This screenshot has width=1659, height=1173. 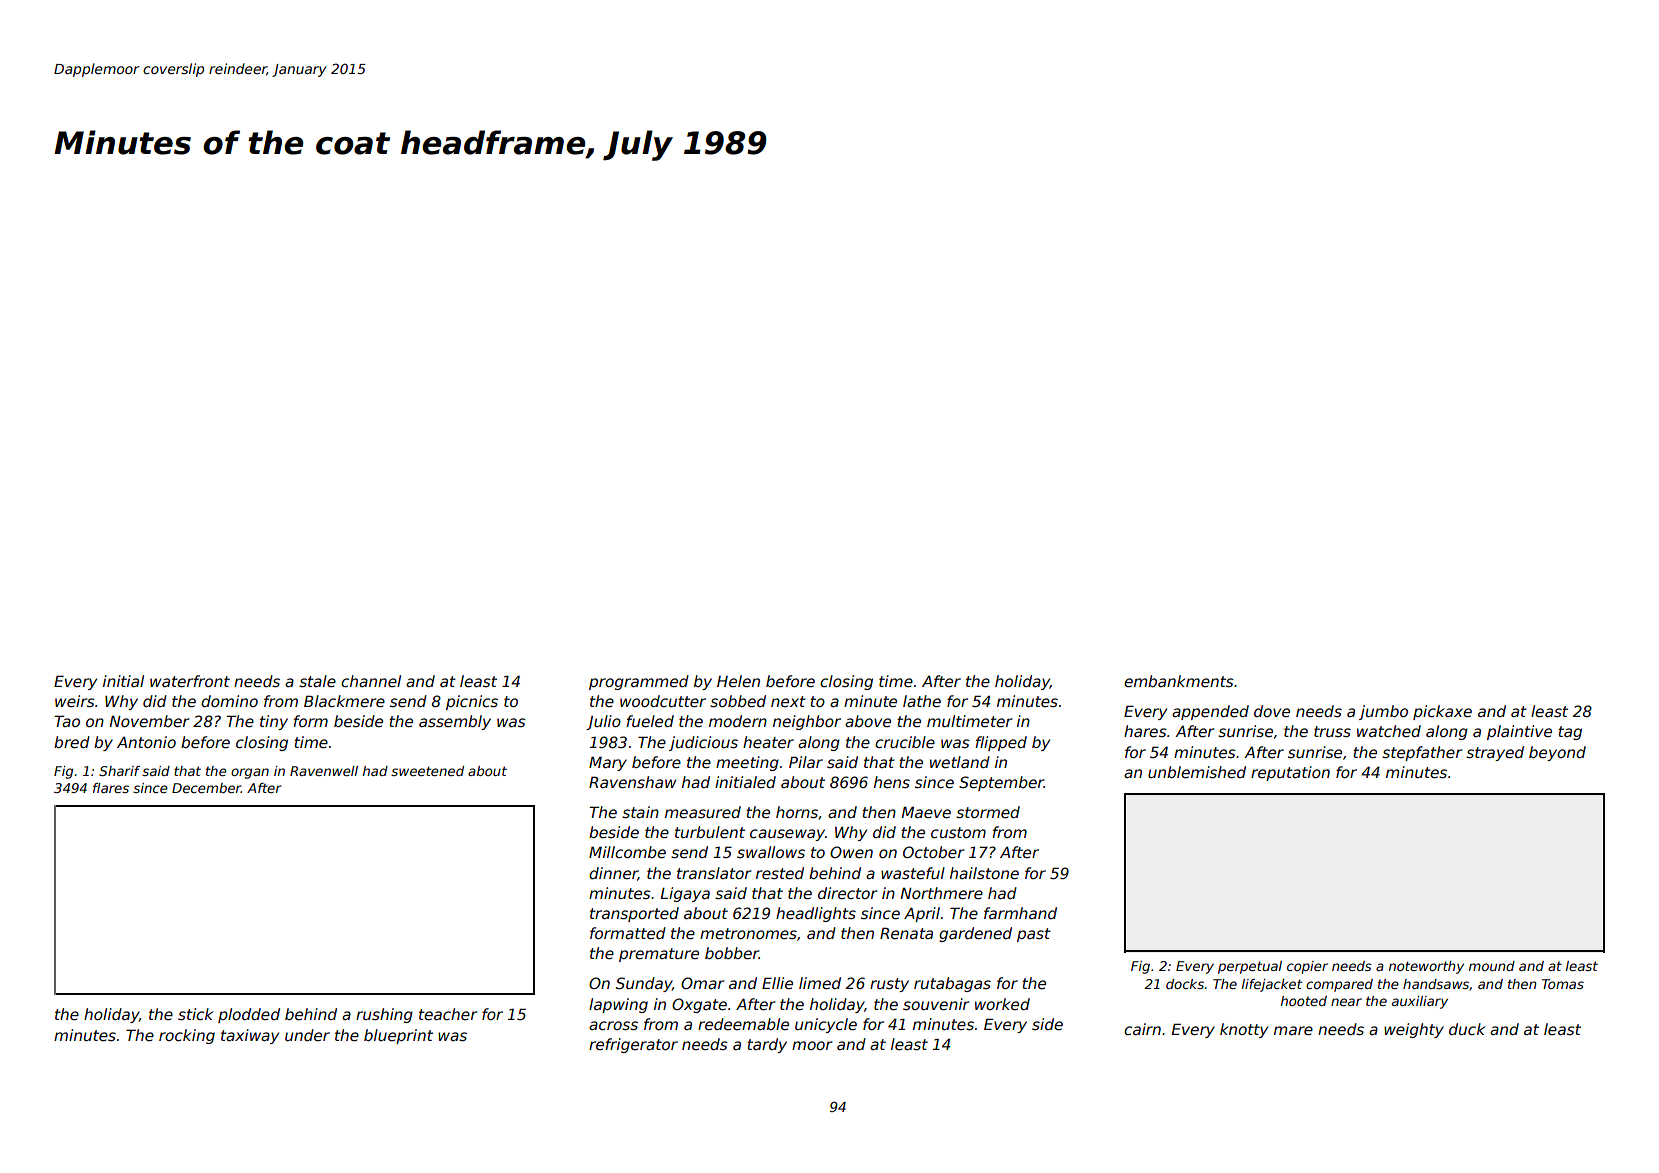 I want to click on Antonio, so click(x=146, y=742).
